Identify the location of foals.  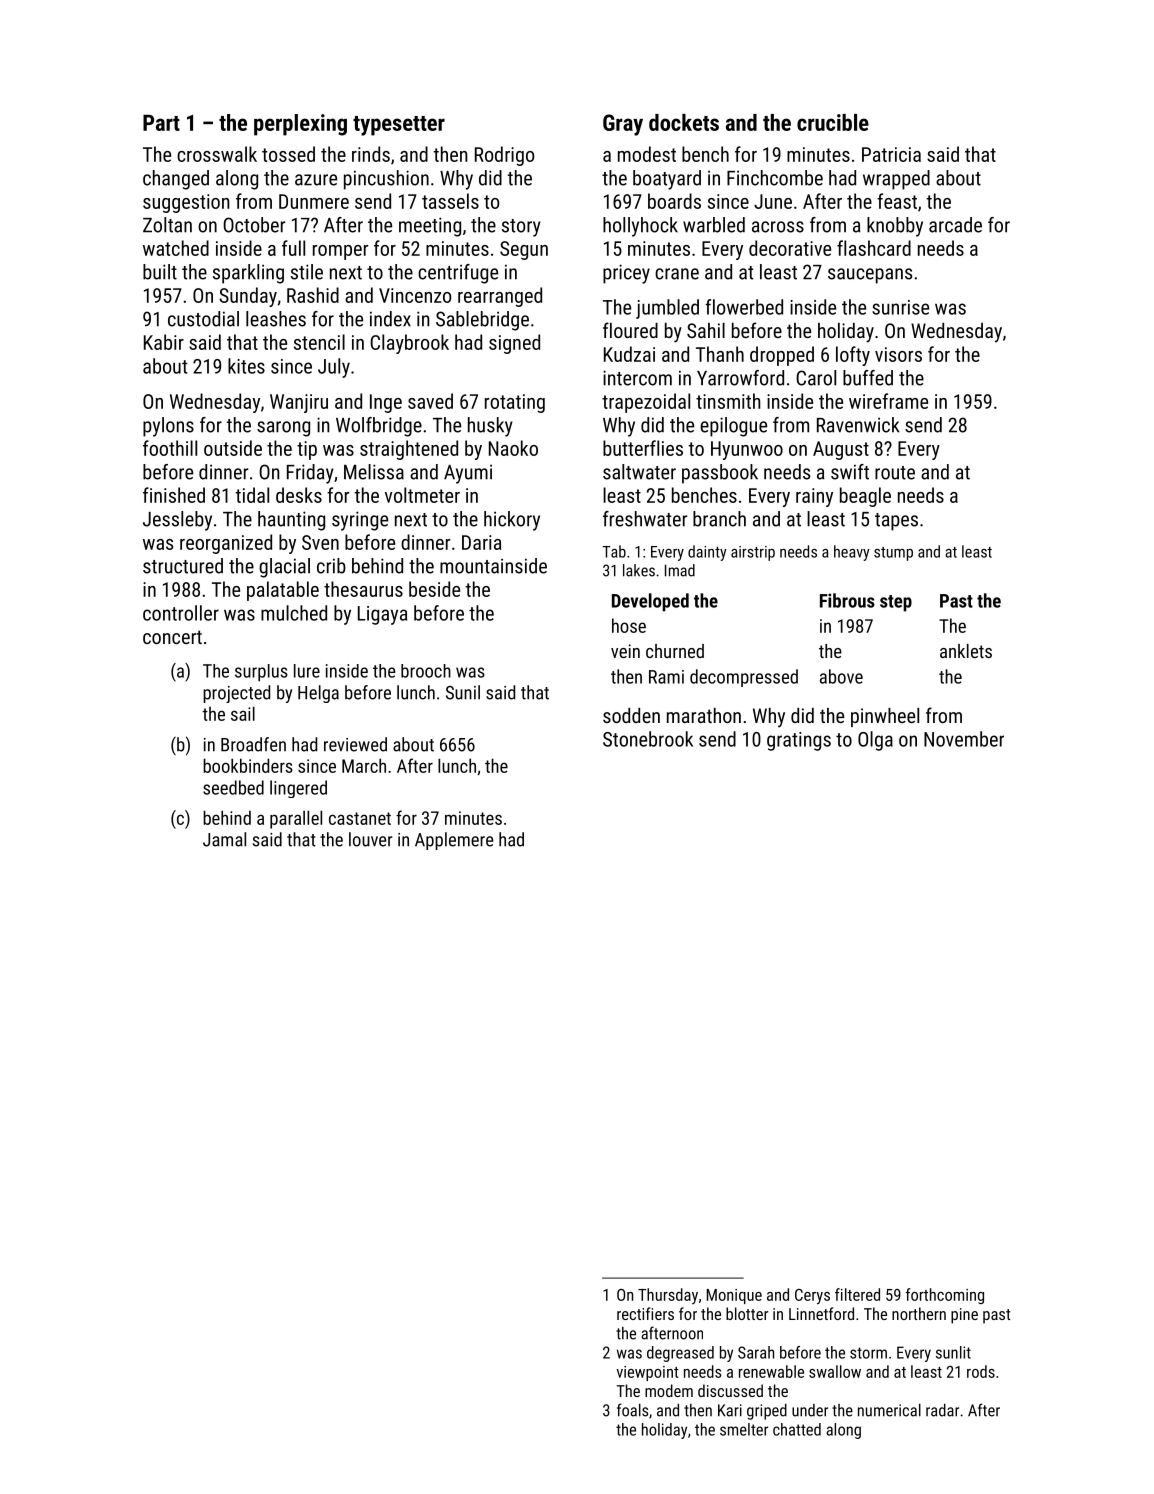
(632, 1410).
